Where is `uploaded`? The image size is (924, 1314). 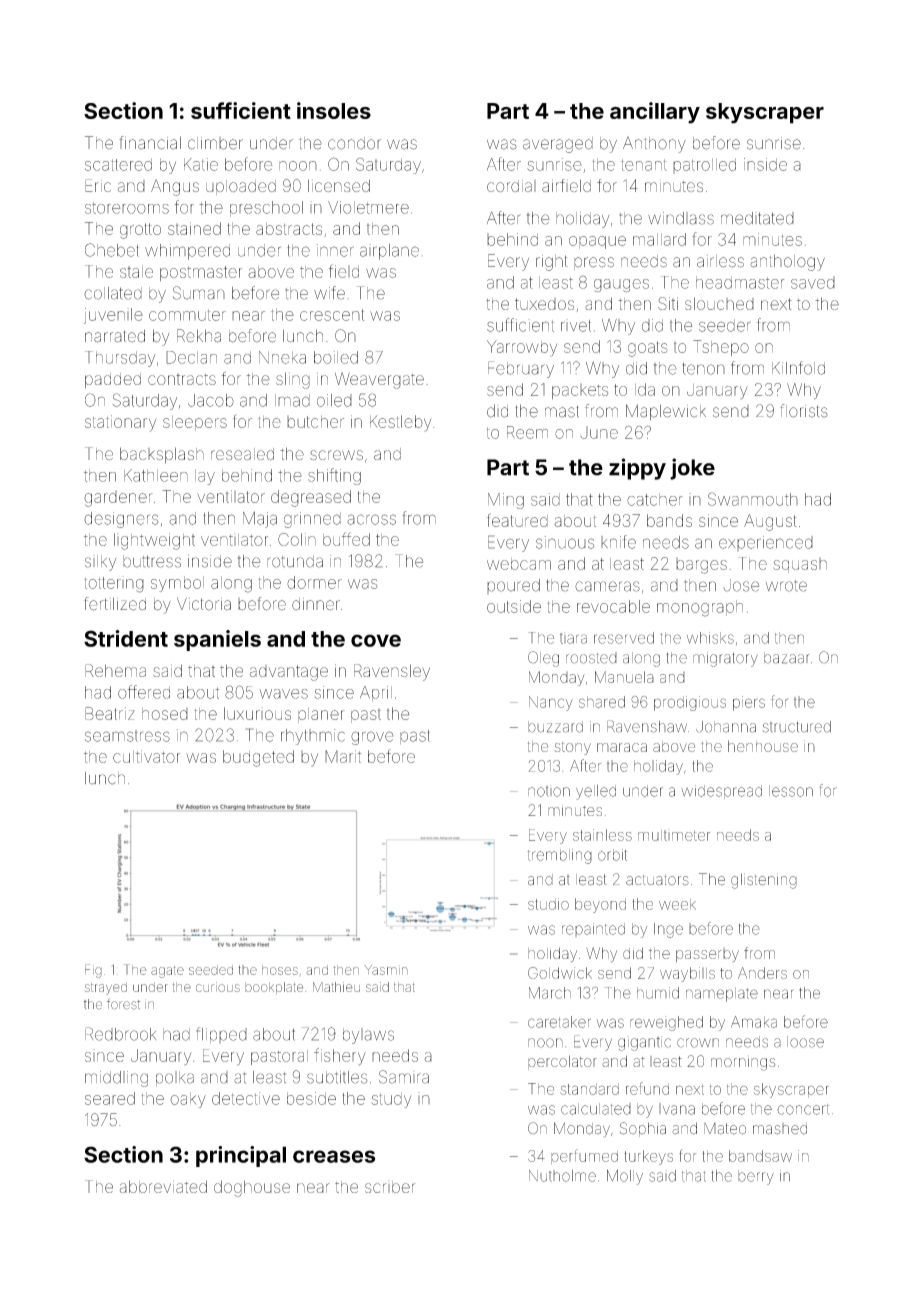
uploaded is located at coordinates (241, 187).
